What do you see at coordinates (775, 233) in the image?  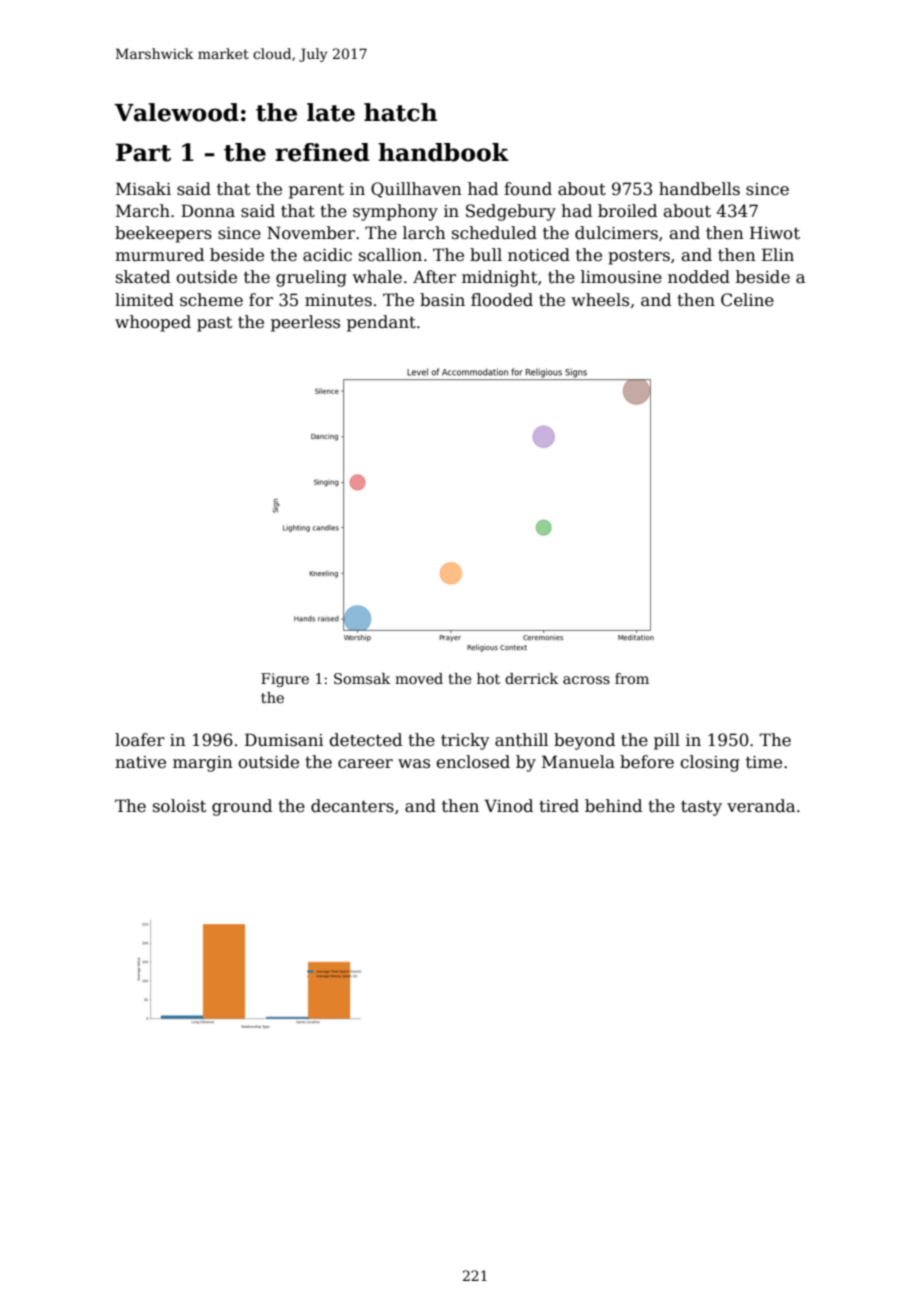 I see `Hiwot` at bounding box center [775, 233].
